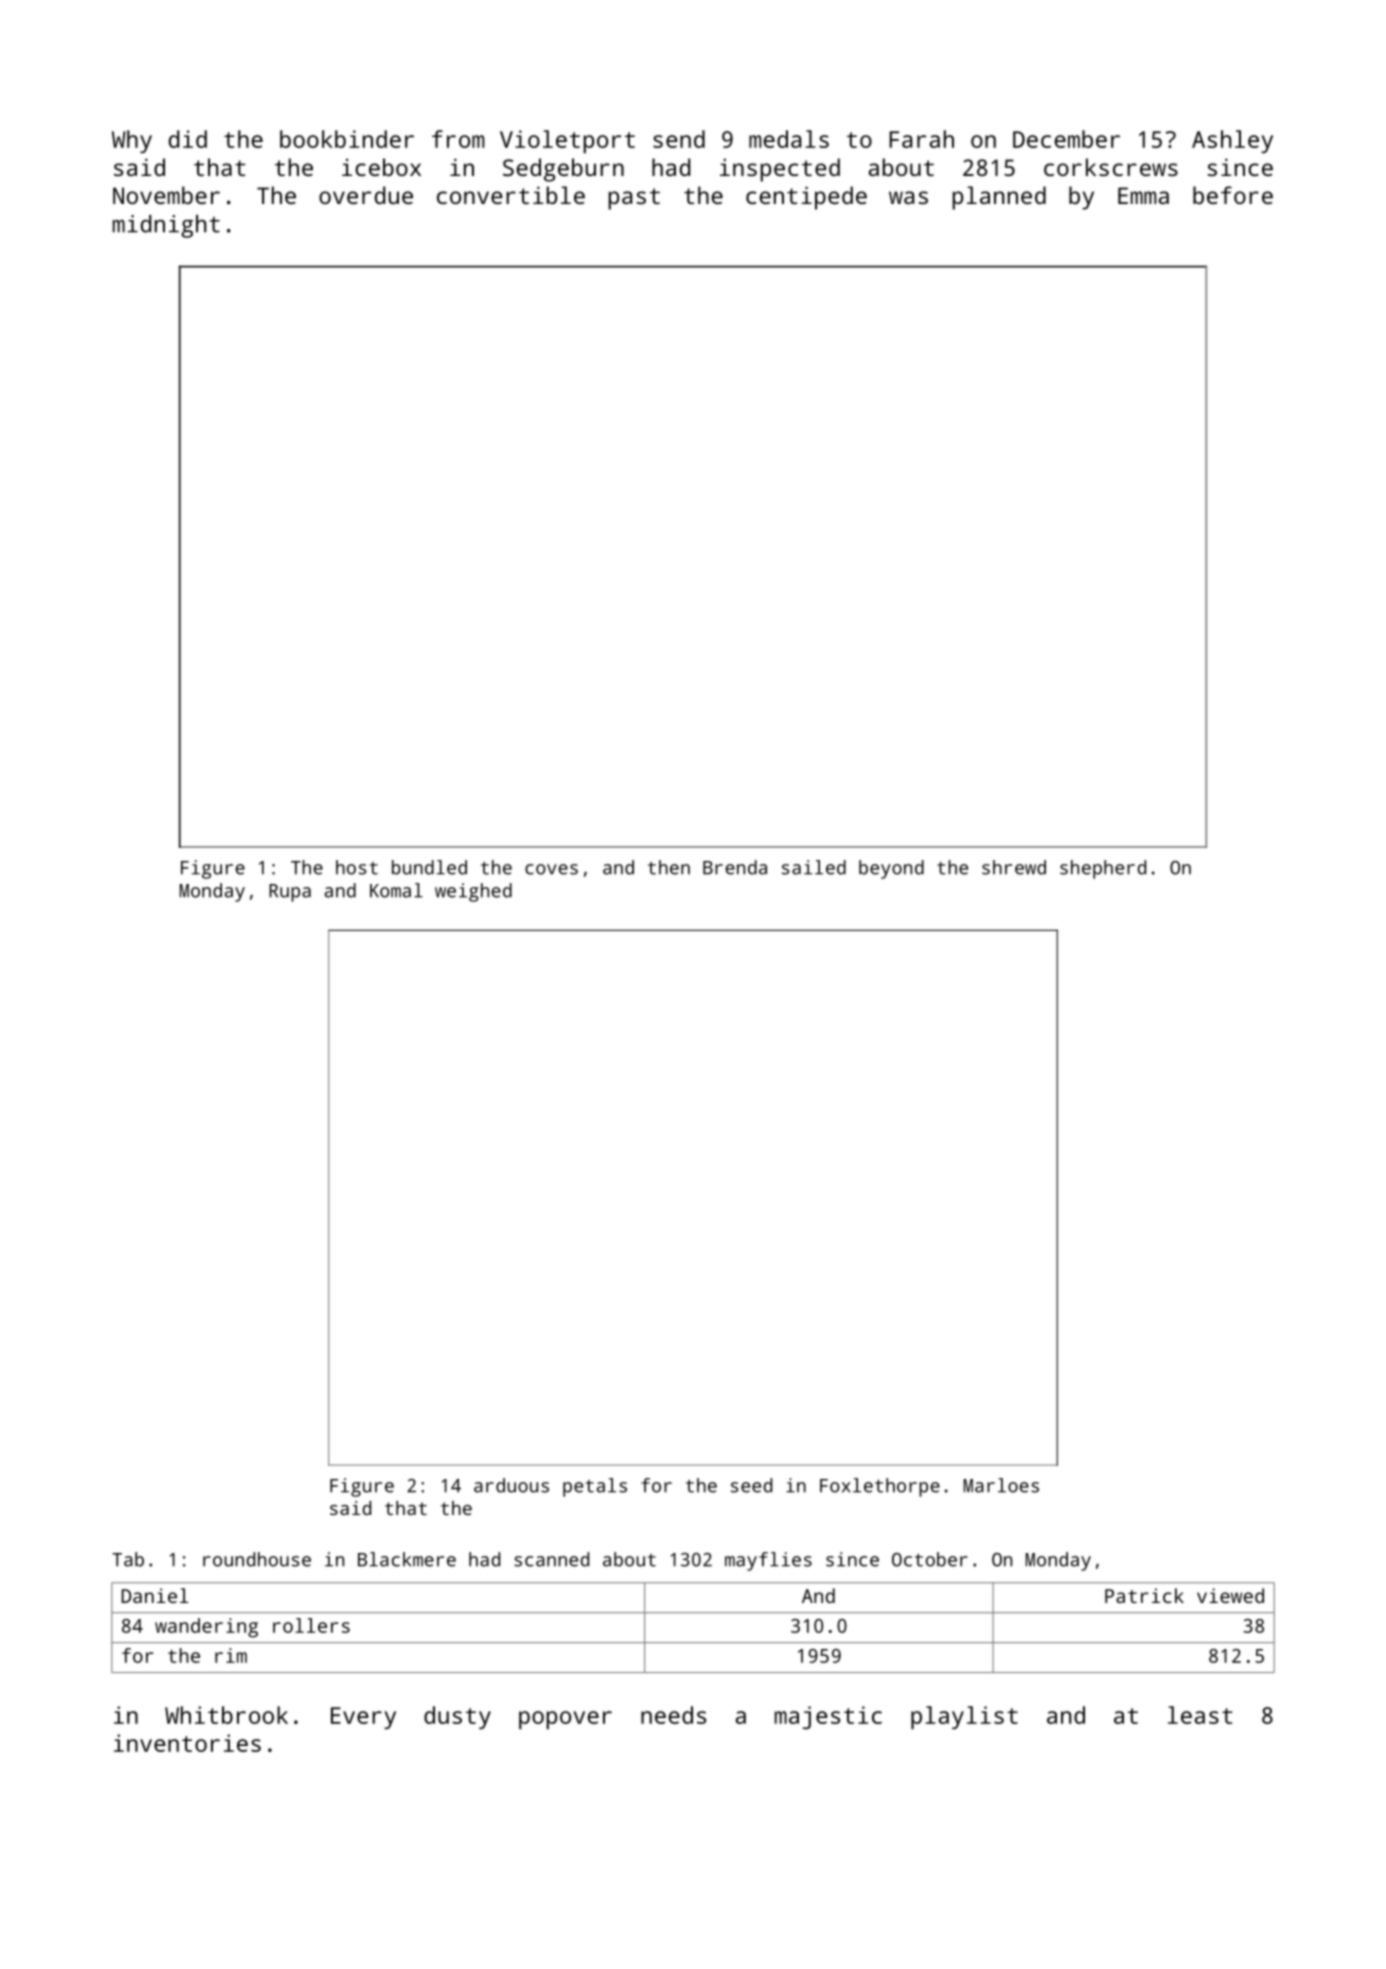 This screenshot has height=1969, width=1386. Describe the element at coordinates (363, 1718) in the screenshot. I see `Every` at that location.
